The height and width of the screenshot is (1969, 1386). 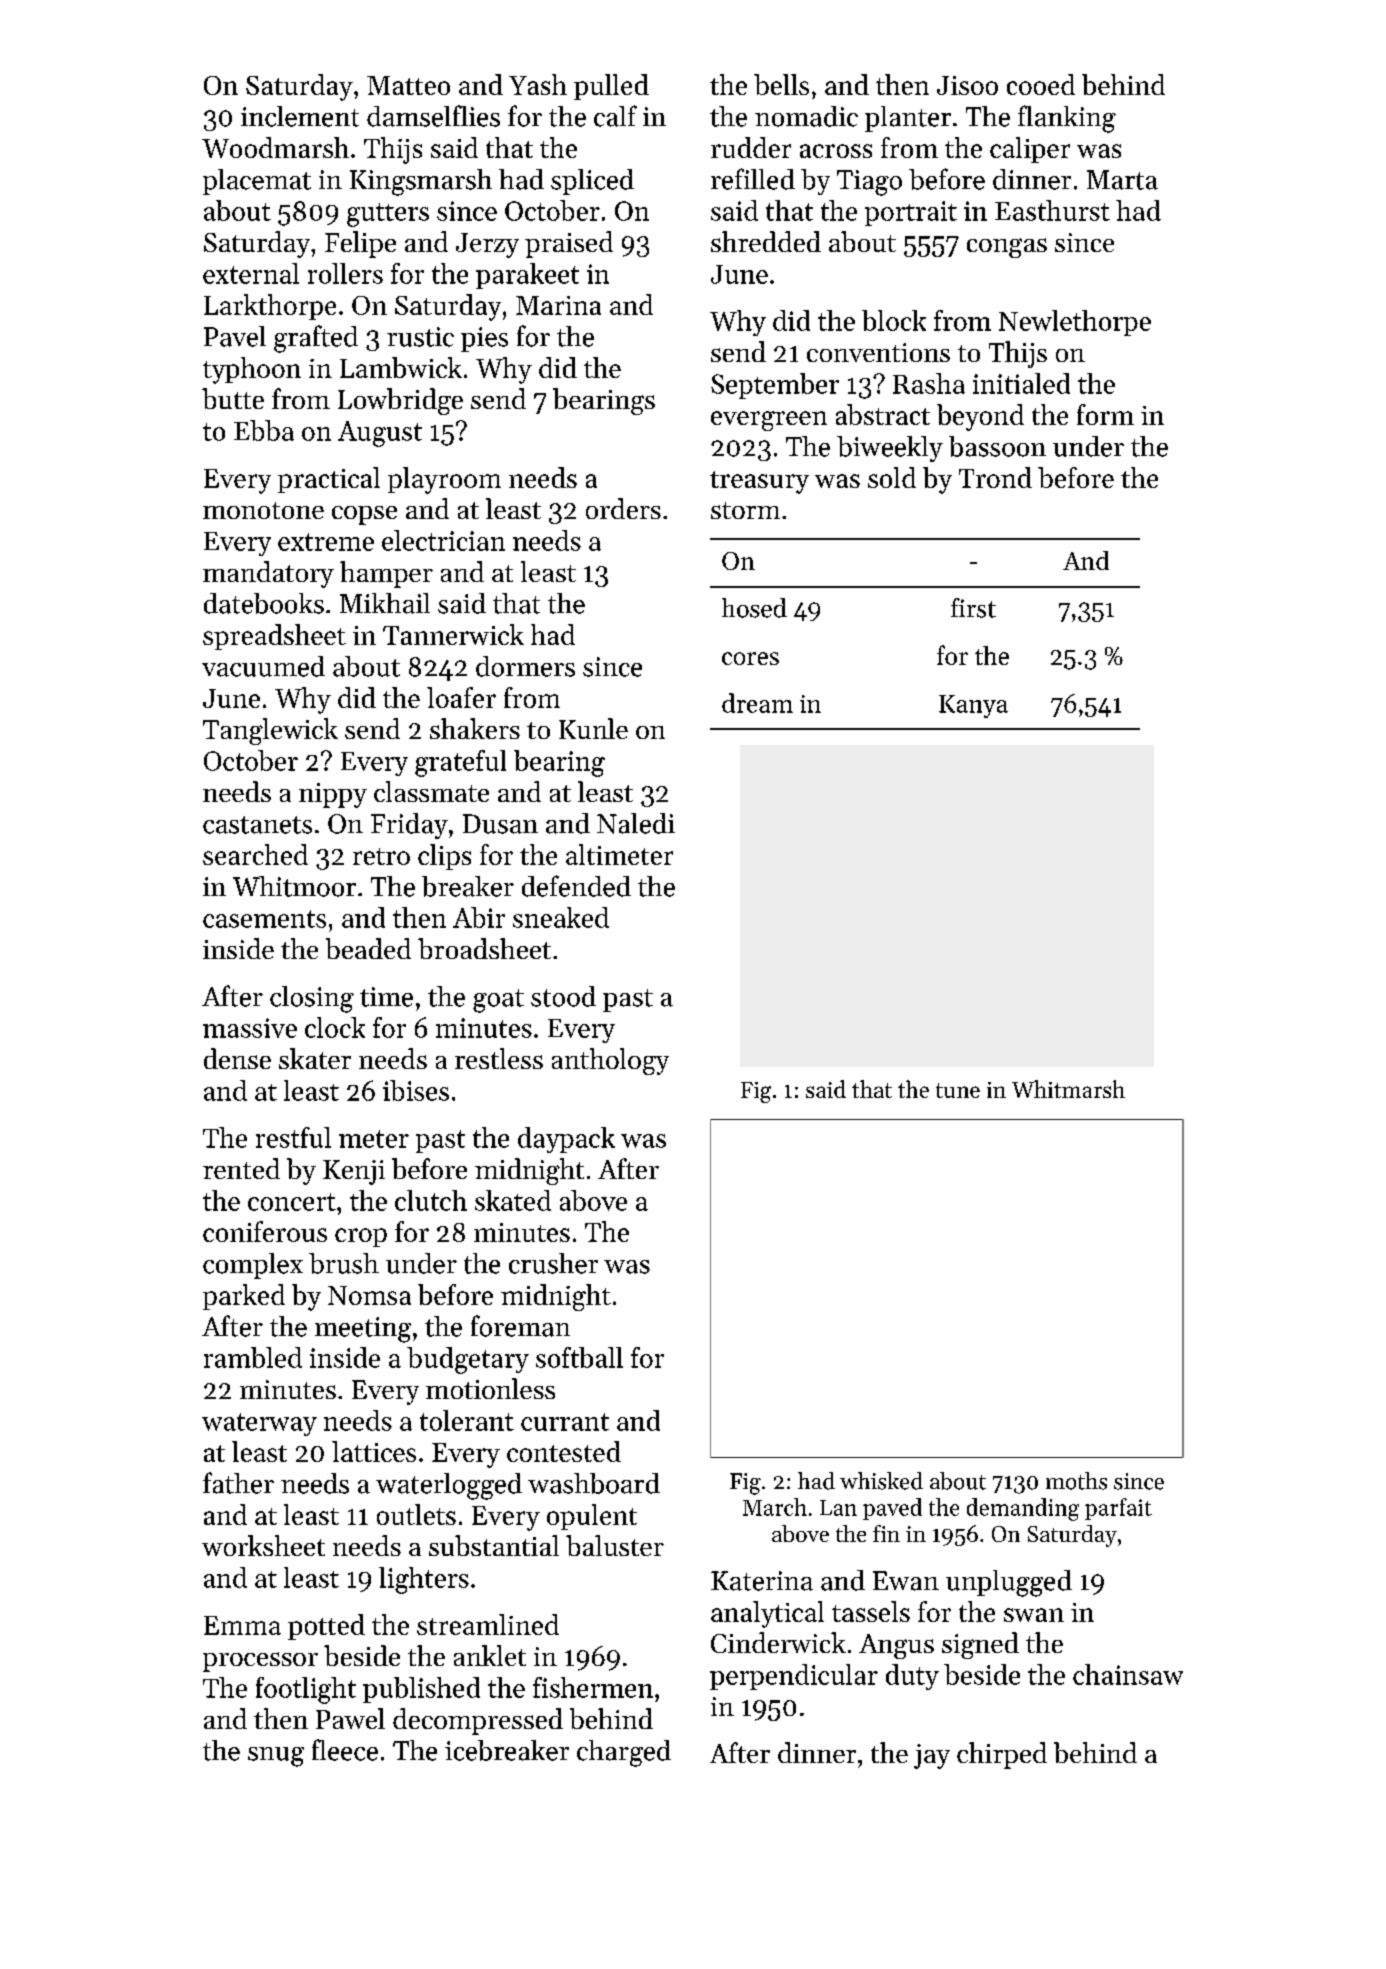 What do you see at coordinates (326, 1627) in the screenshot?
I see `potted` at bounding box center [326, 1627].
